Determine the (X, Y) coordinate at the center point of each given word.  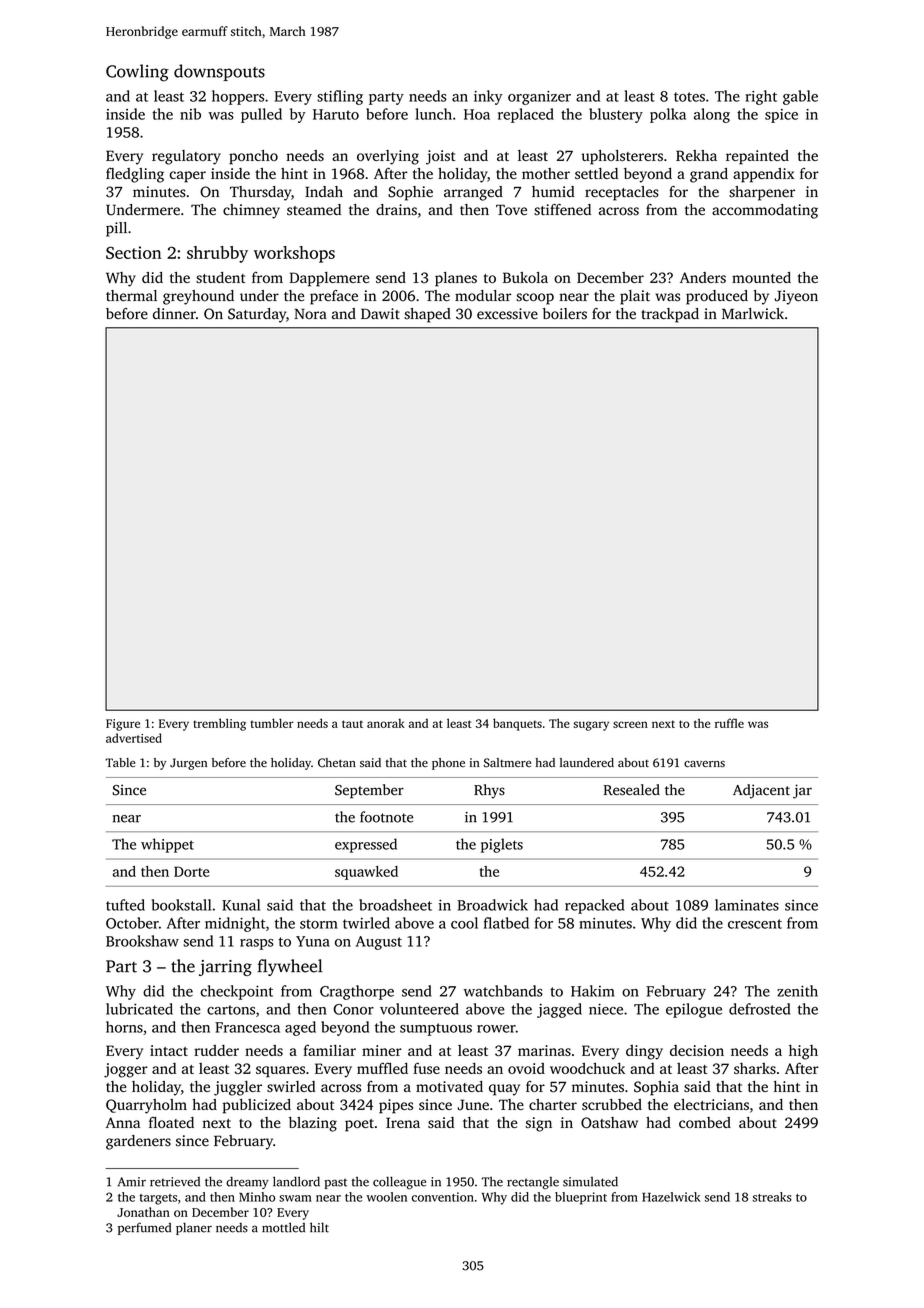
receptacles (622, 193)
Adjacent (761, 791)
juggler (238, 1088)
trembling (219, 724)
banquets (517, 724)
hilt (319, 1227)
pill (116, 229)
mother (546, 173)
